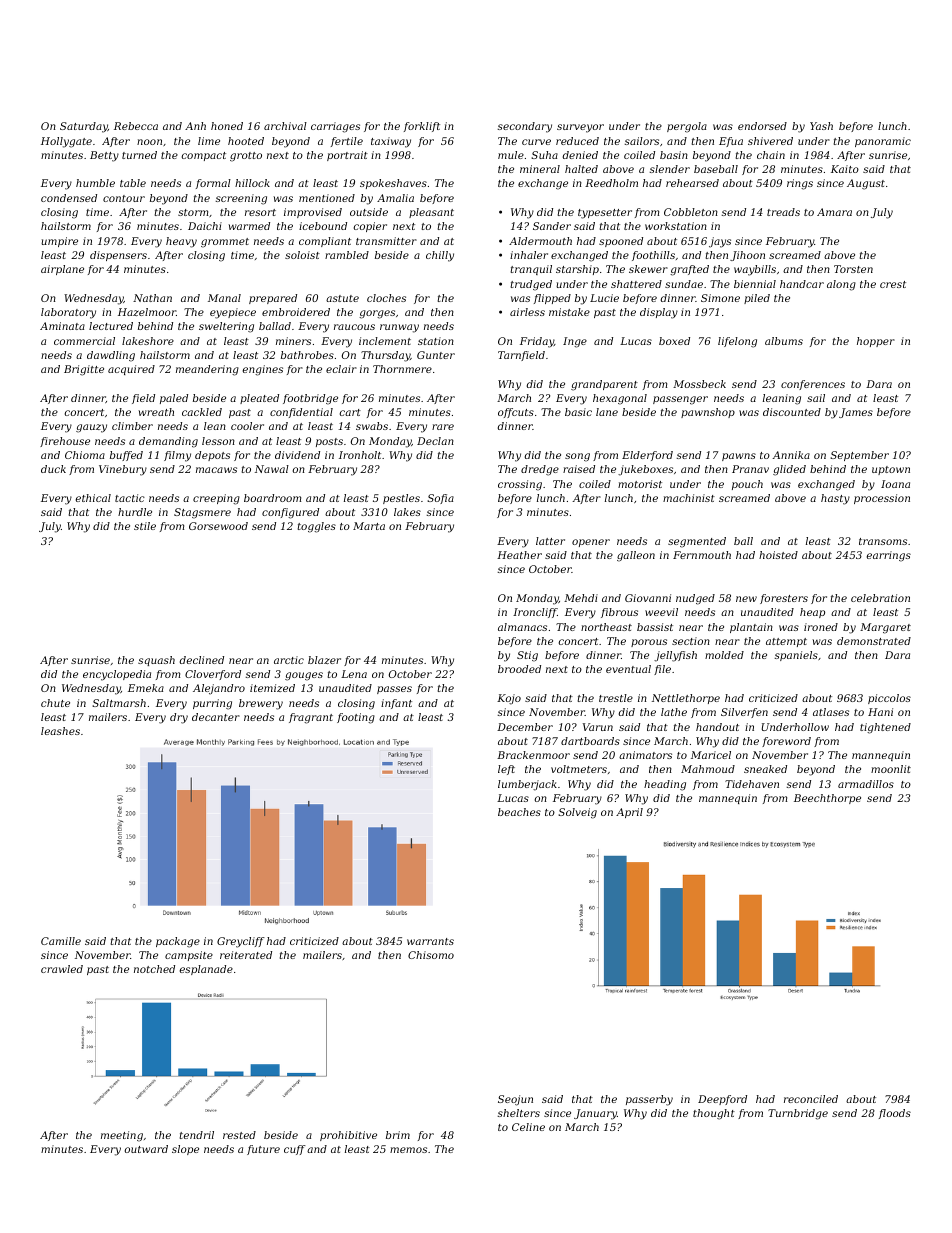 This page has height=1233, width=952. What do you see at coordinates (185, 1150) in the page?
I see `slope` at bounding box center [185, 1150].
